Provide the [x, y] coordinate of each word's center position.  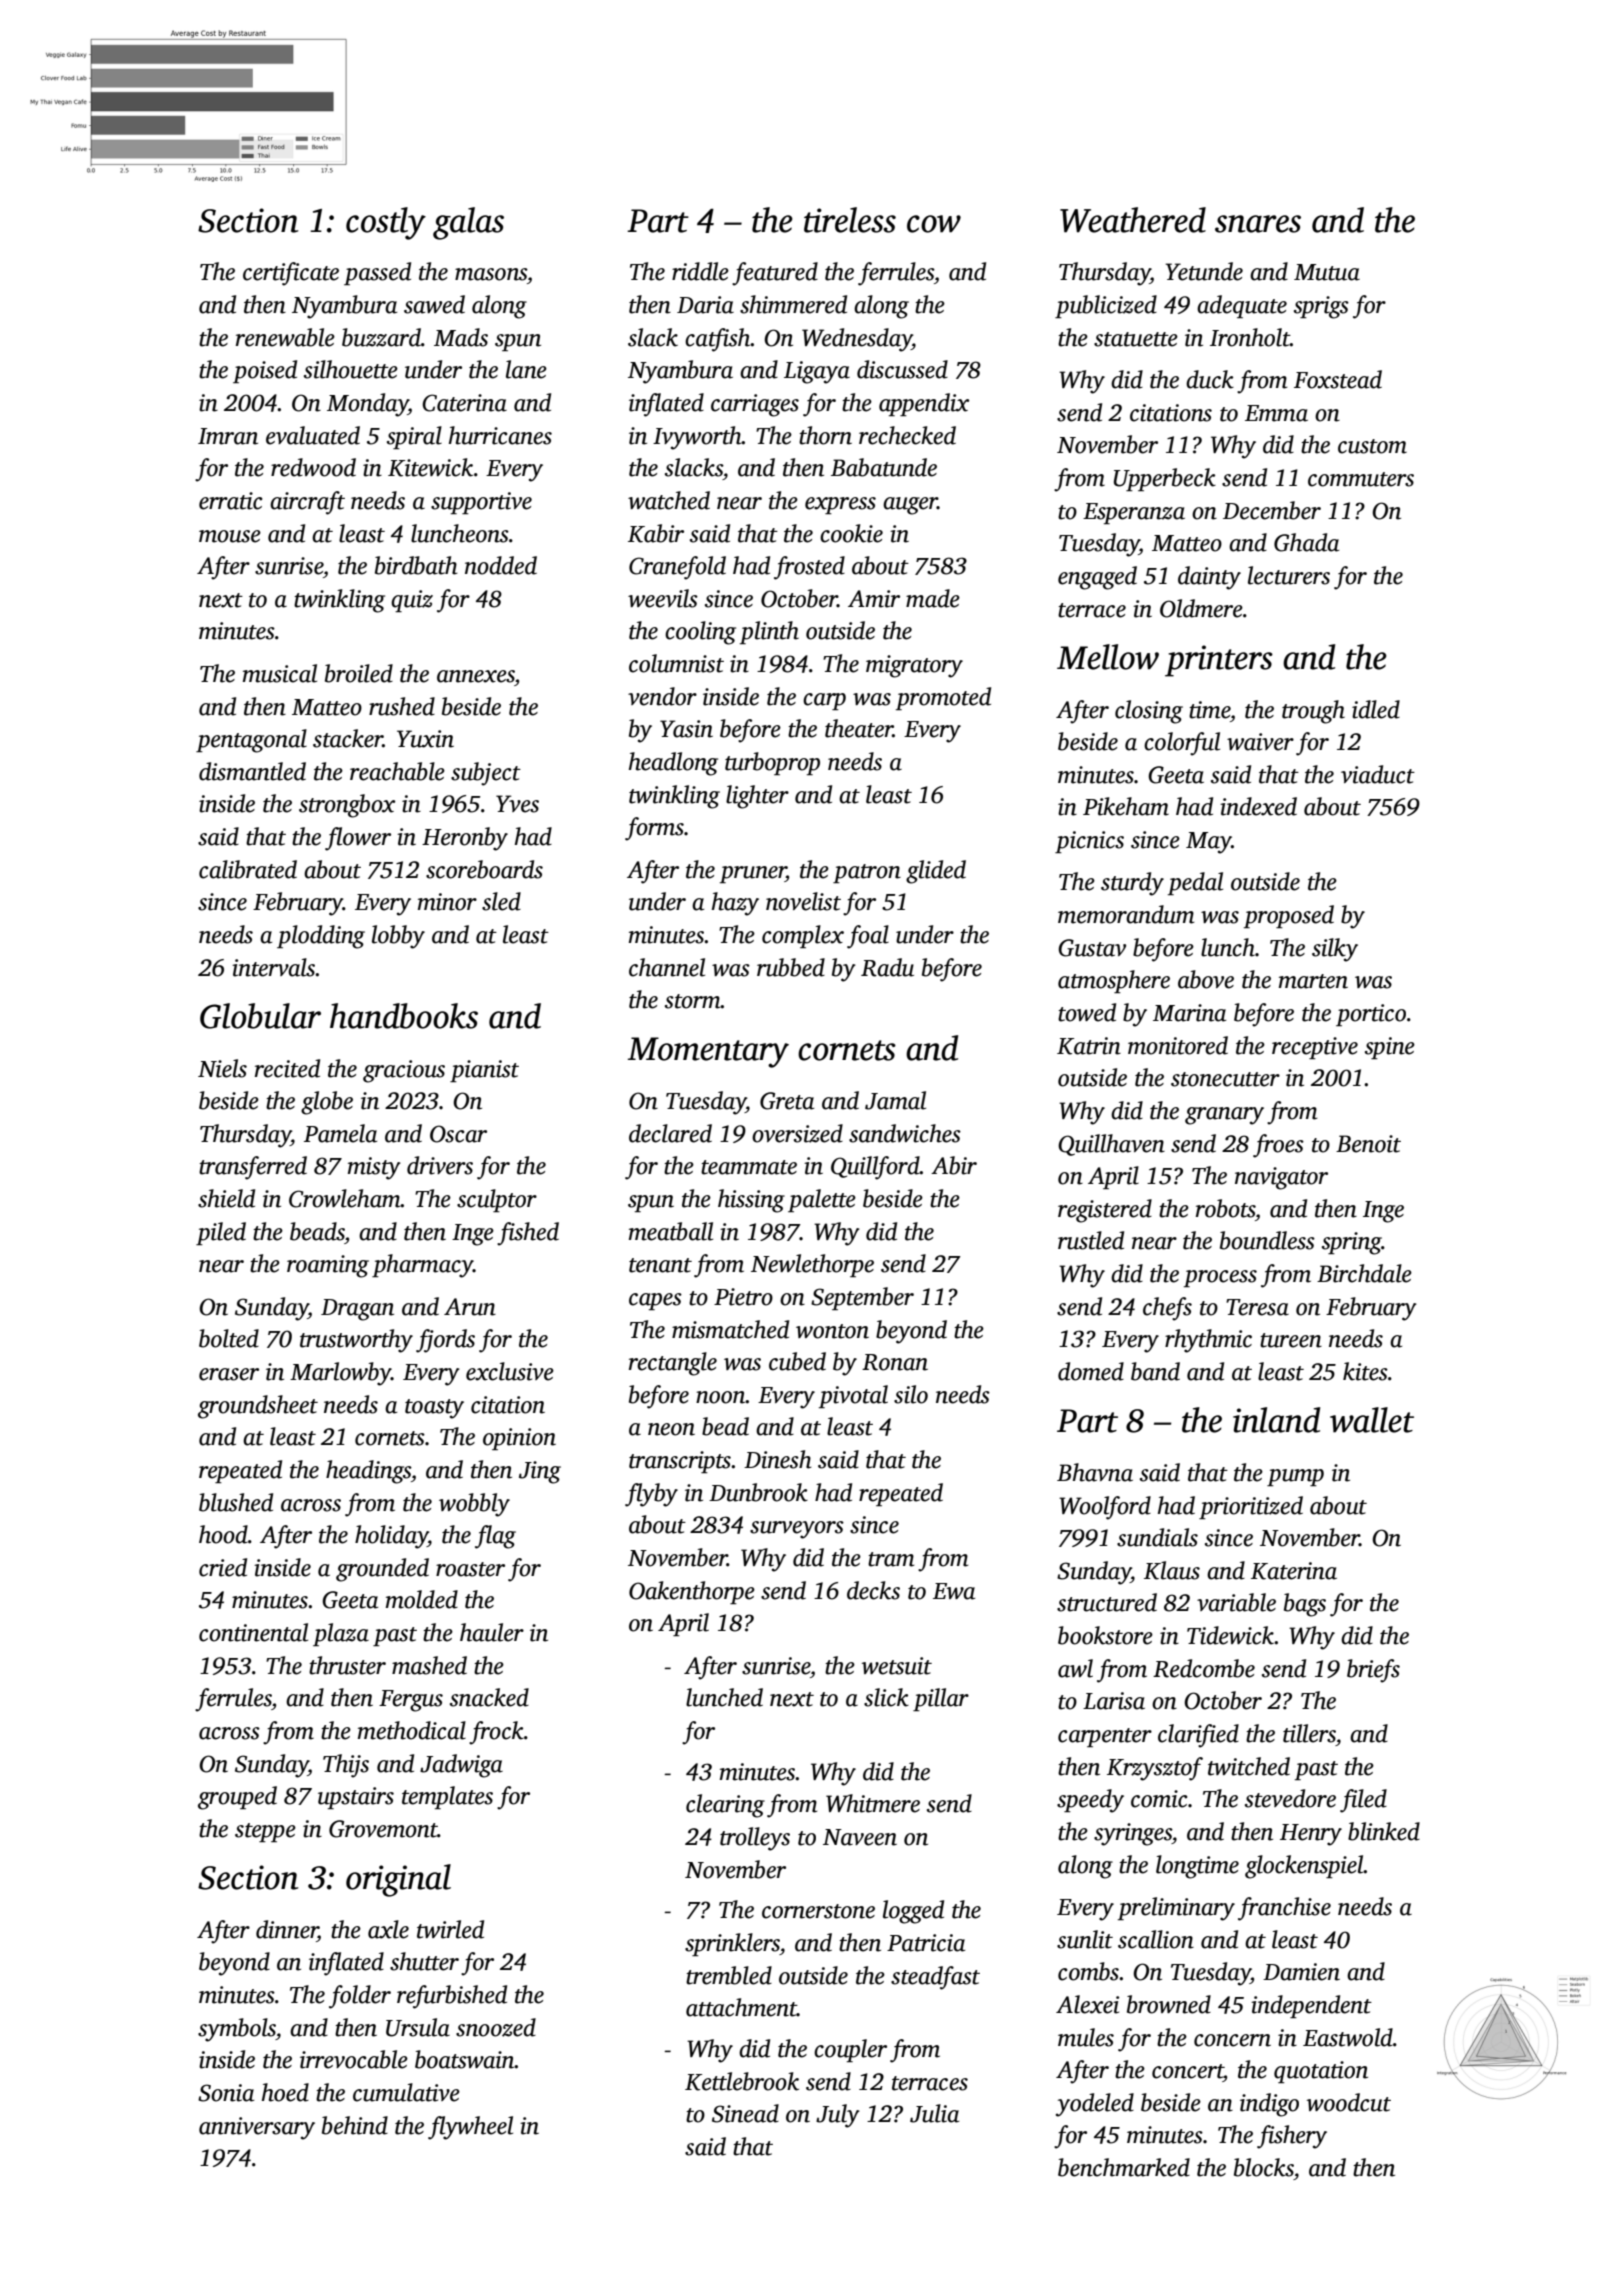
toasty [434, 1409]
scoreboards [484, 869]
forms [654, 829]
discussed [902, 369]
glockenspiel [1304, 1867]
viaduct [1378, 774]
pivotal [853, 1396]
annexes [476, 676]
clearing [725, 1806]
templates [447, 1797]
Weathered [1133, 220]
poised [265, 371]
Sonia [226, 2093]
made [933, 598]
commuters [1361, 479]
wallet [1372, 1420]
